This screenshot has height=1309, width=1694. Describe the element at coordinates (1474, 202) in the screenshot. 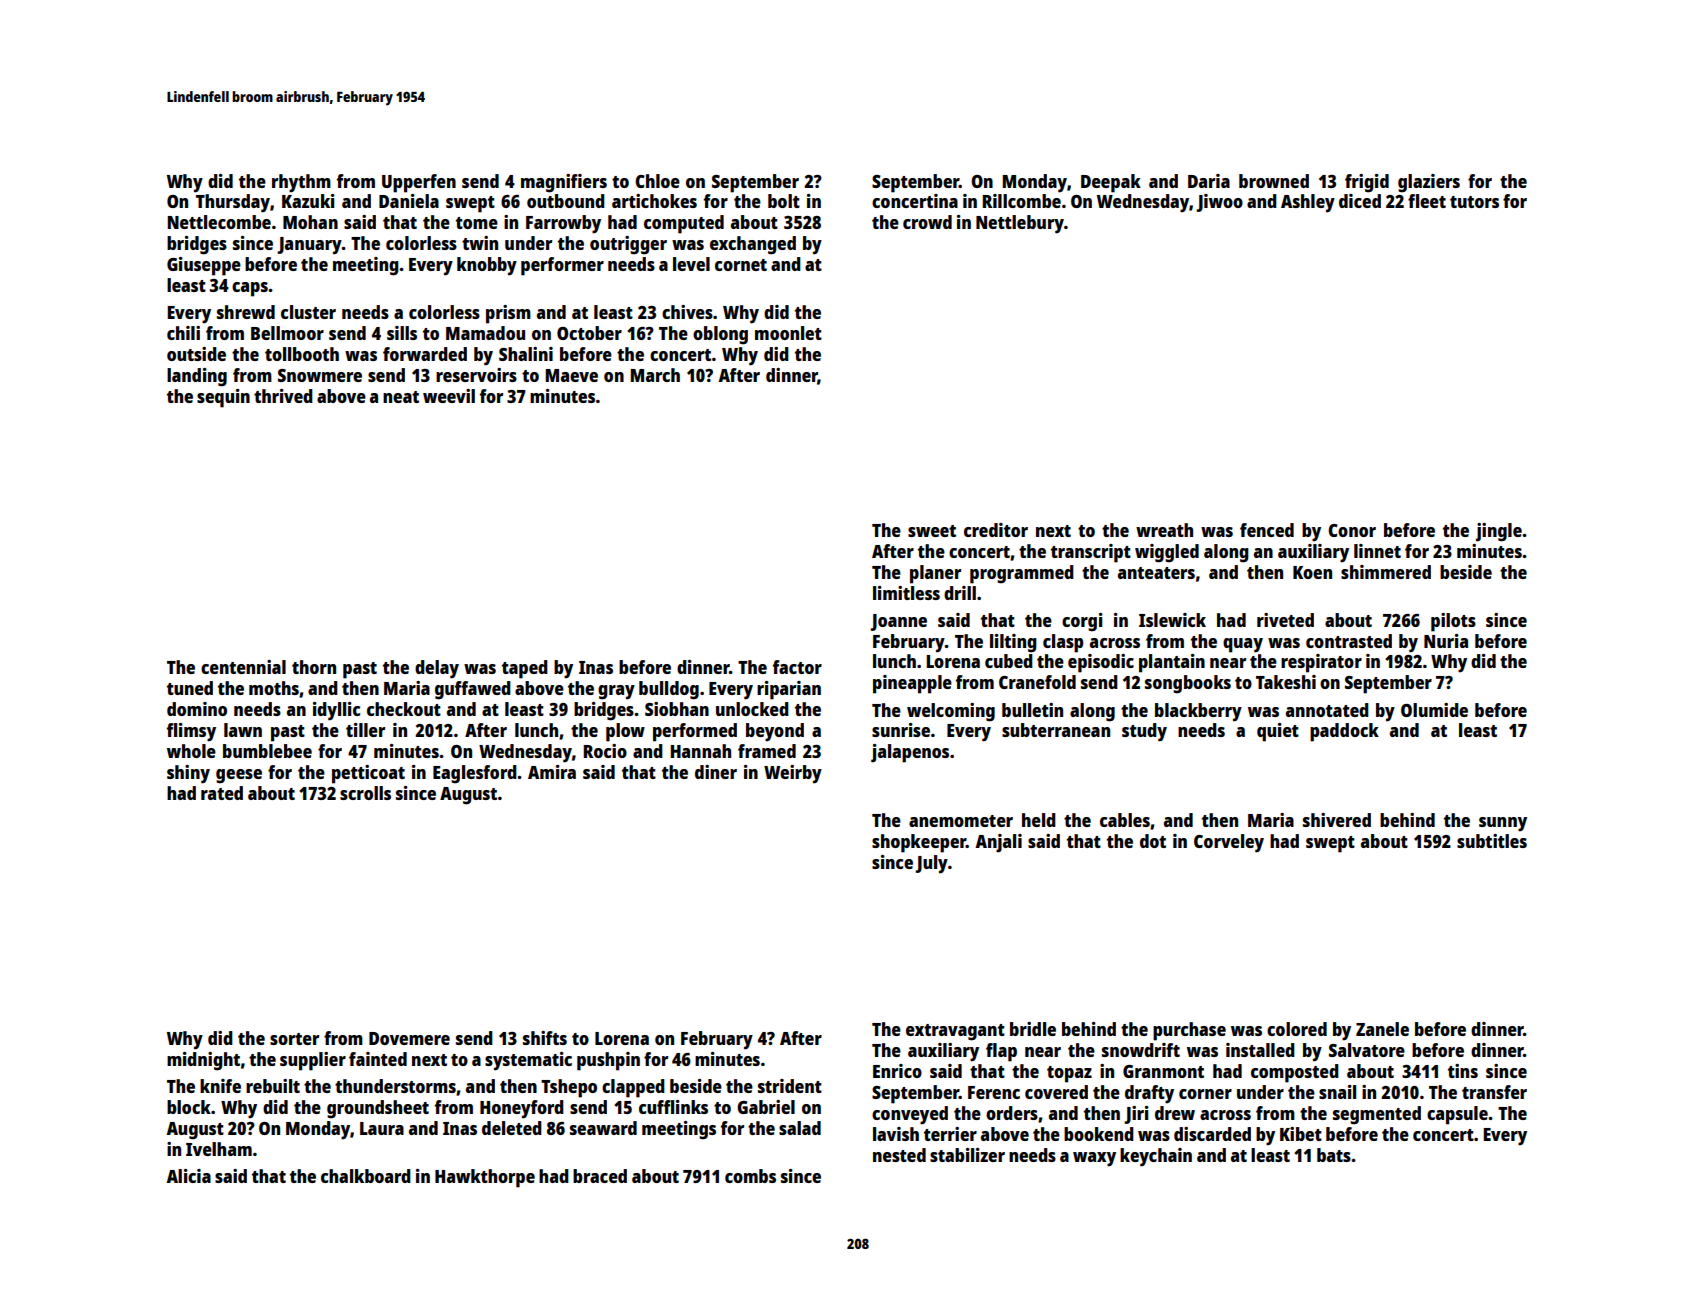

I see `tutors` at that location.
